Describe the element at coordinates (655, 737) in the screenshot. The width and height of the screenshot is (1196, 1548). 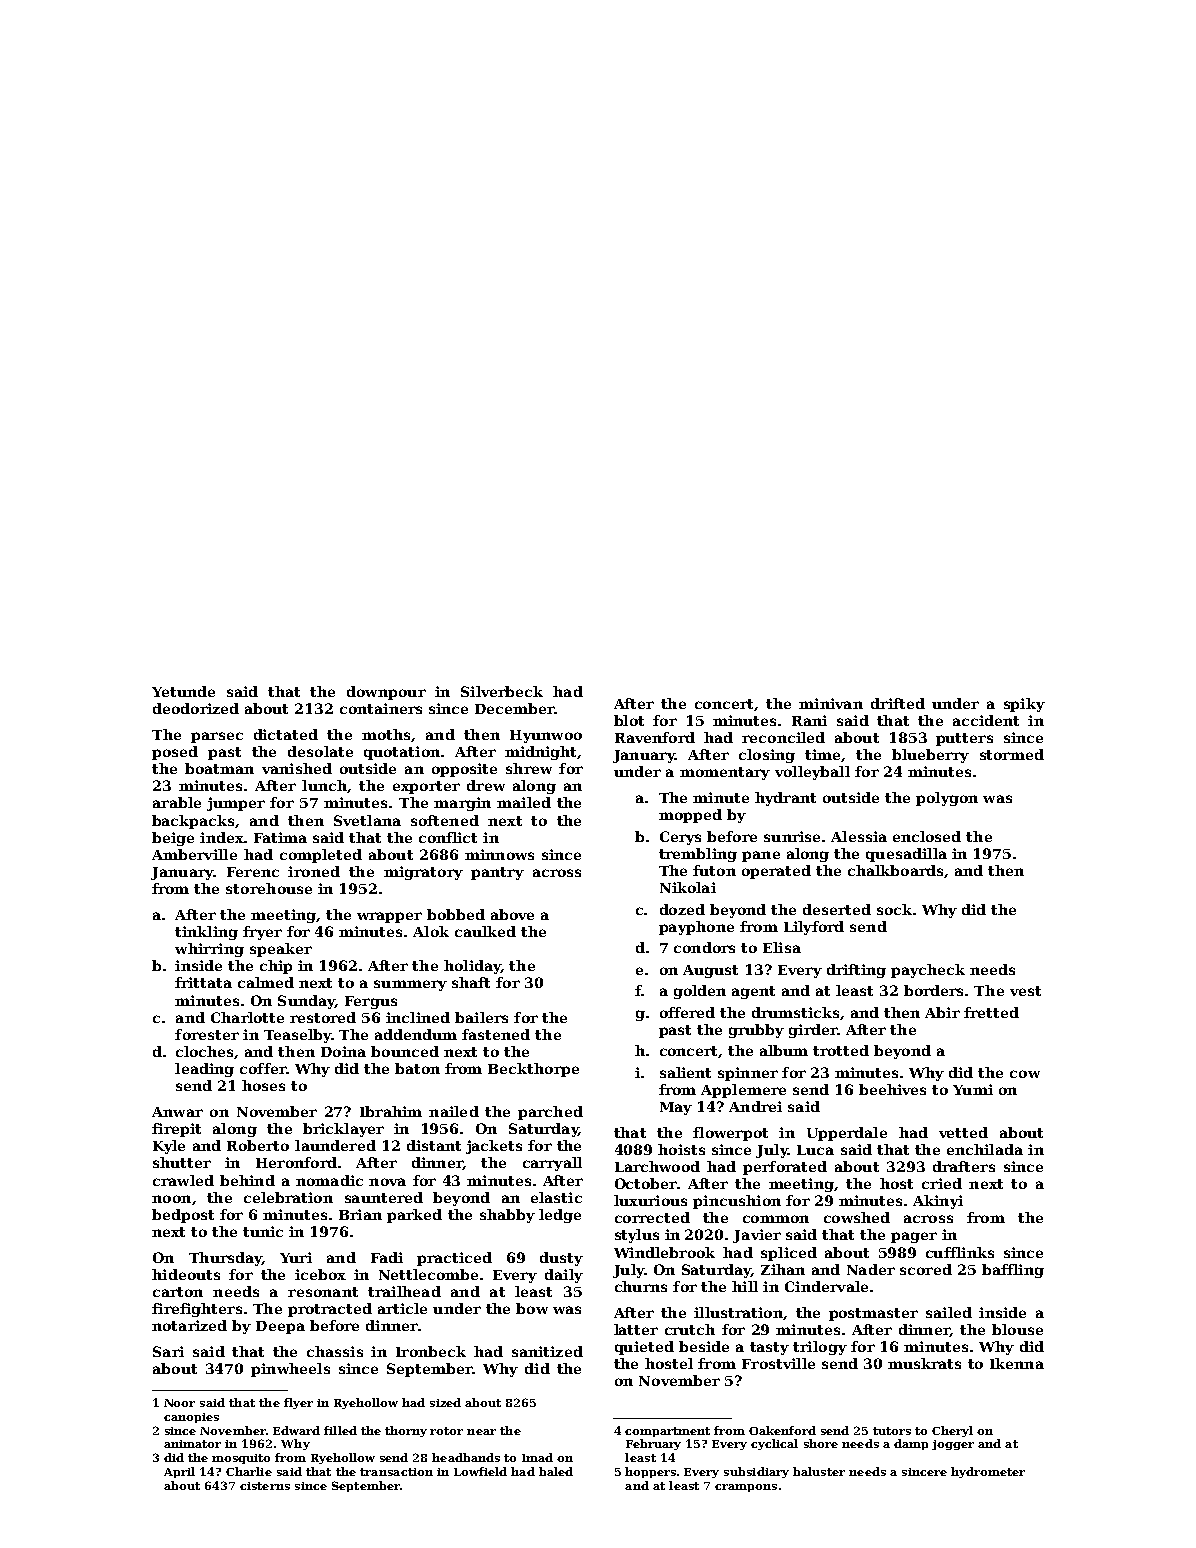
I see `Ravenford` at that location.
